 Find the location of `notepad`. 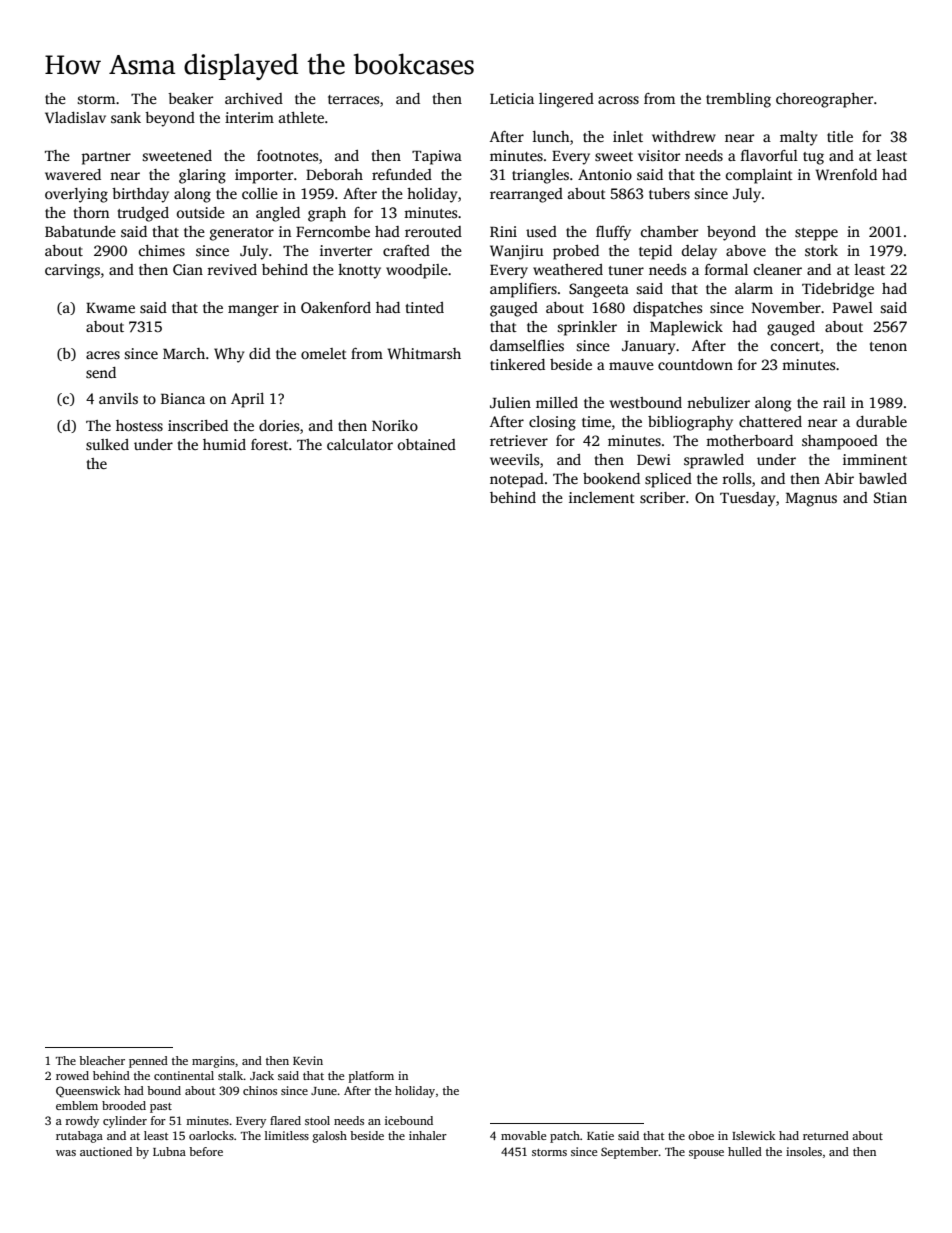

notepad is located at coordinates (517, 480).
